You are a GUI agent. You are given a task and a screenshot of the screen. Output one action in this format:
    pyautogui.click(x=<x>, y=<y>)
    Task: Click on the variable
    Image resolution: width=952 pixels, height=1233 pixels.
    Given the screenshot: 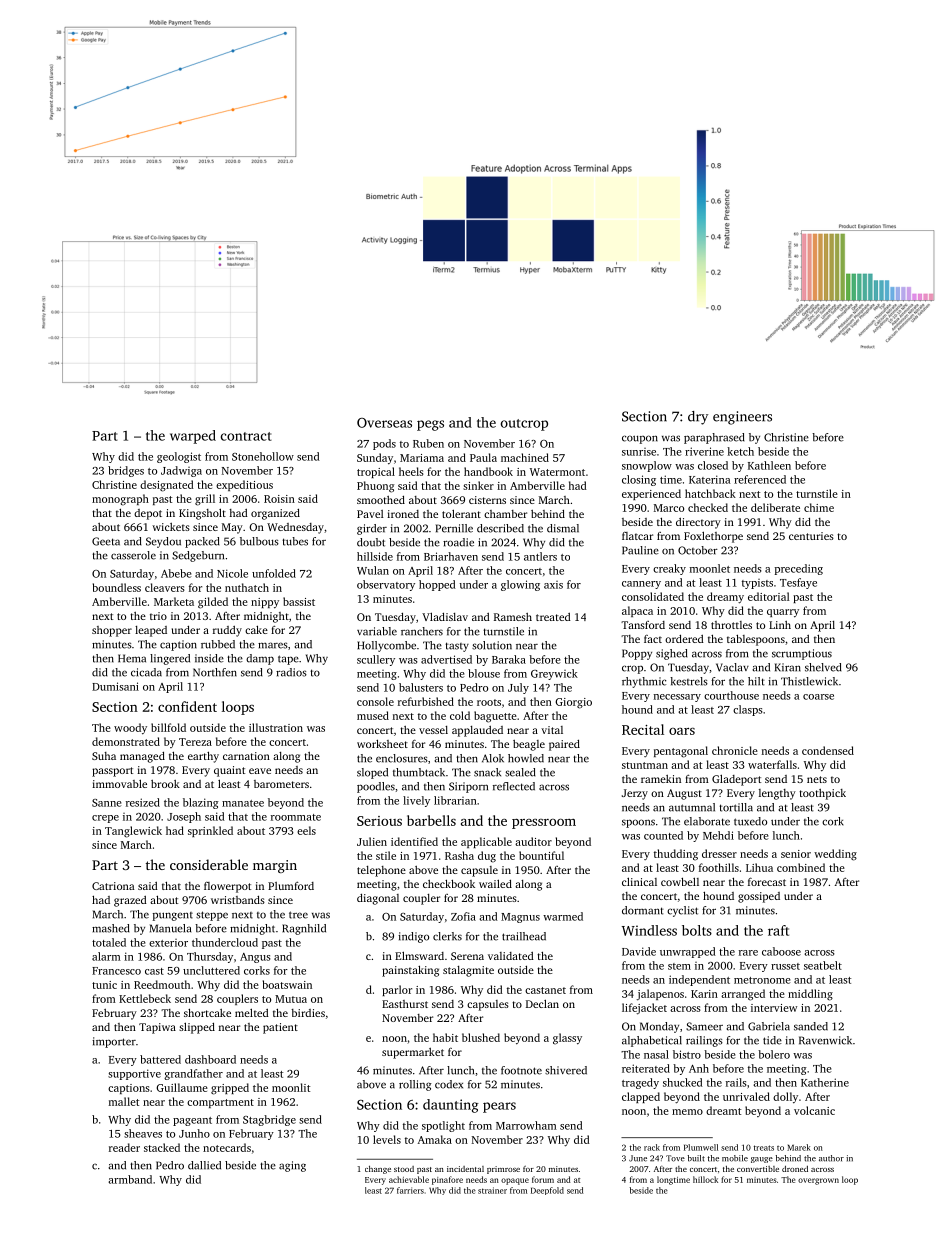 What is the action you would take?
    pyautogui.click(x=377, y=631)
